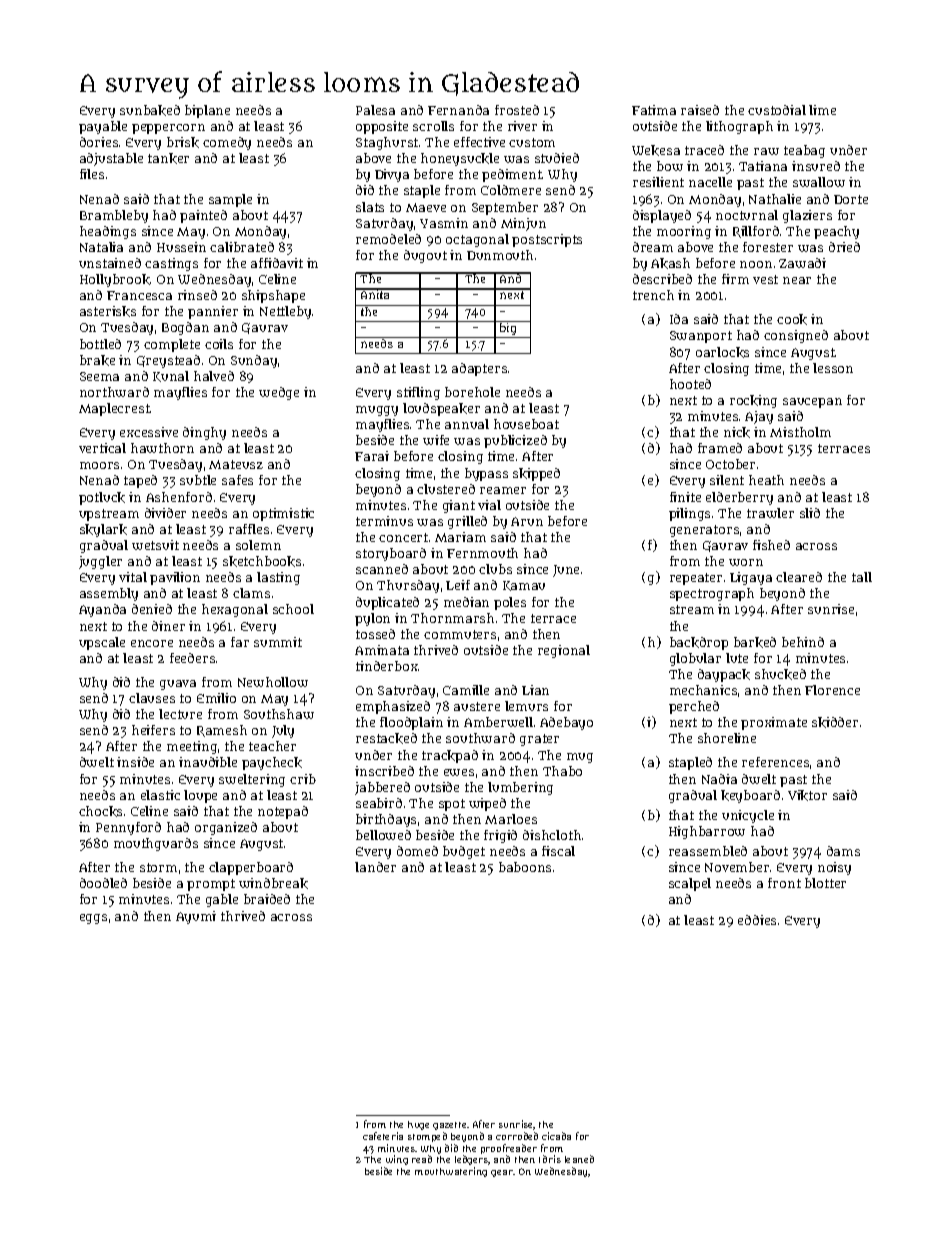 The image size is (952, 1233). Describe the element at coordinates (505, 208) in the page. I see `September` at that location.
